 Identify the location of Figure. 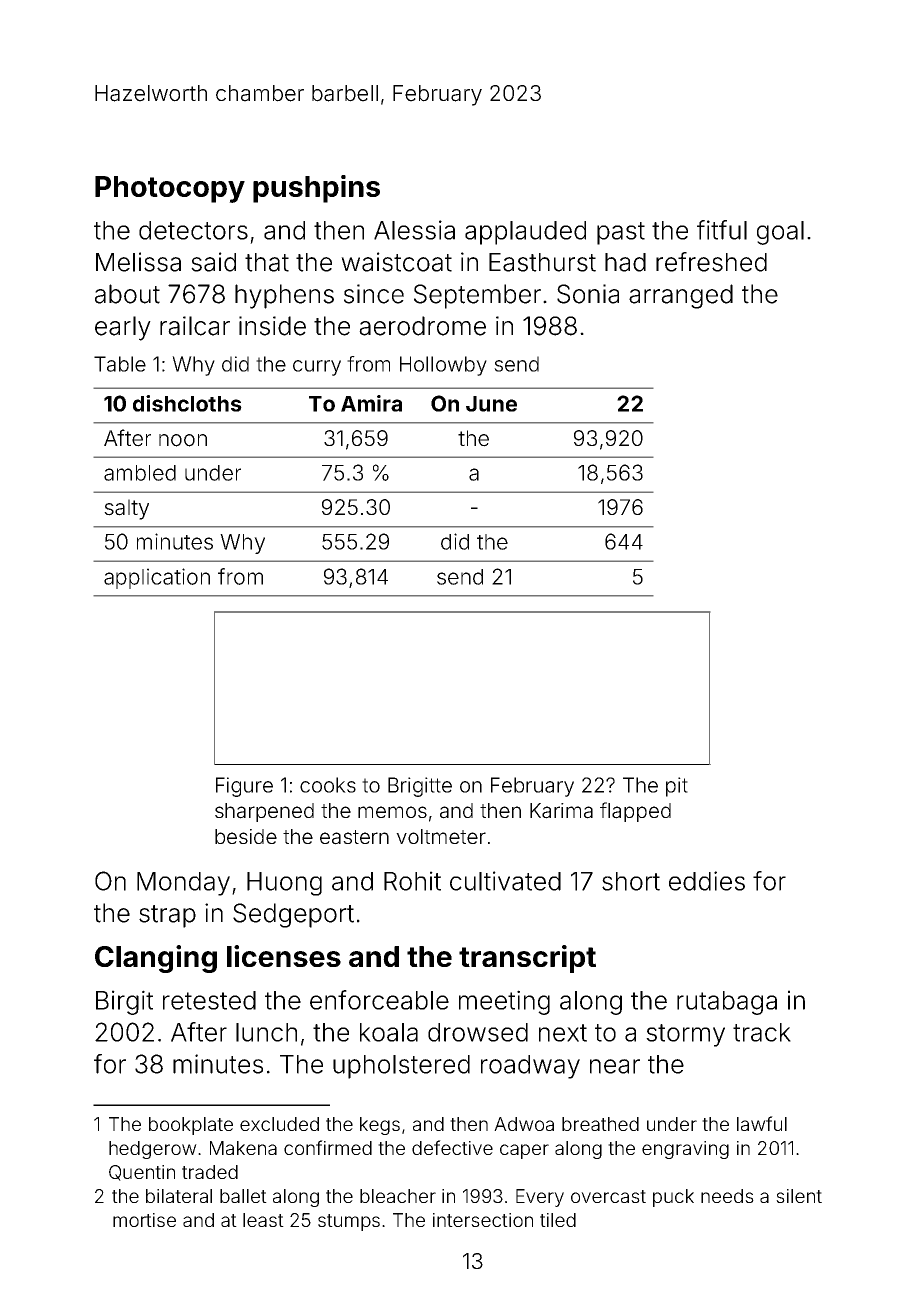
(244, 787).
